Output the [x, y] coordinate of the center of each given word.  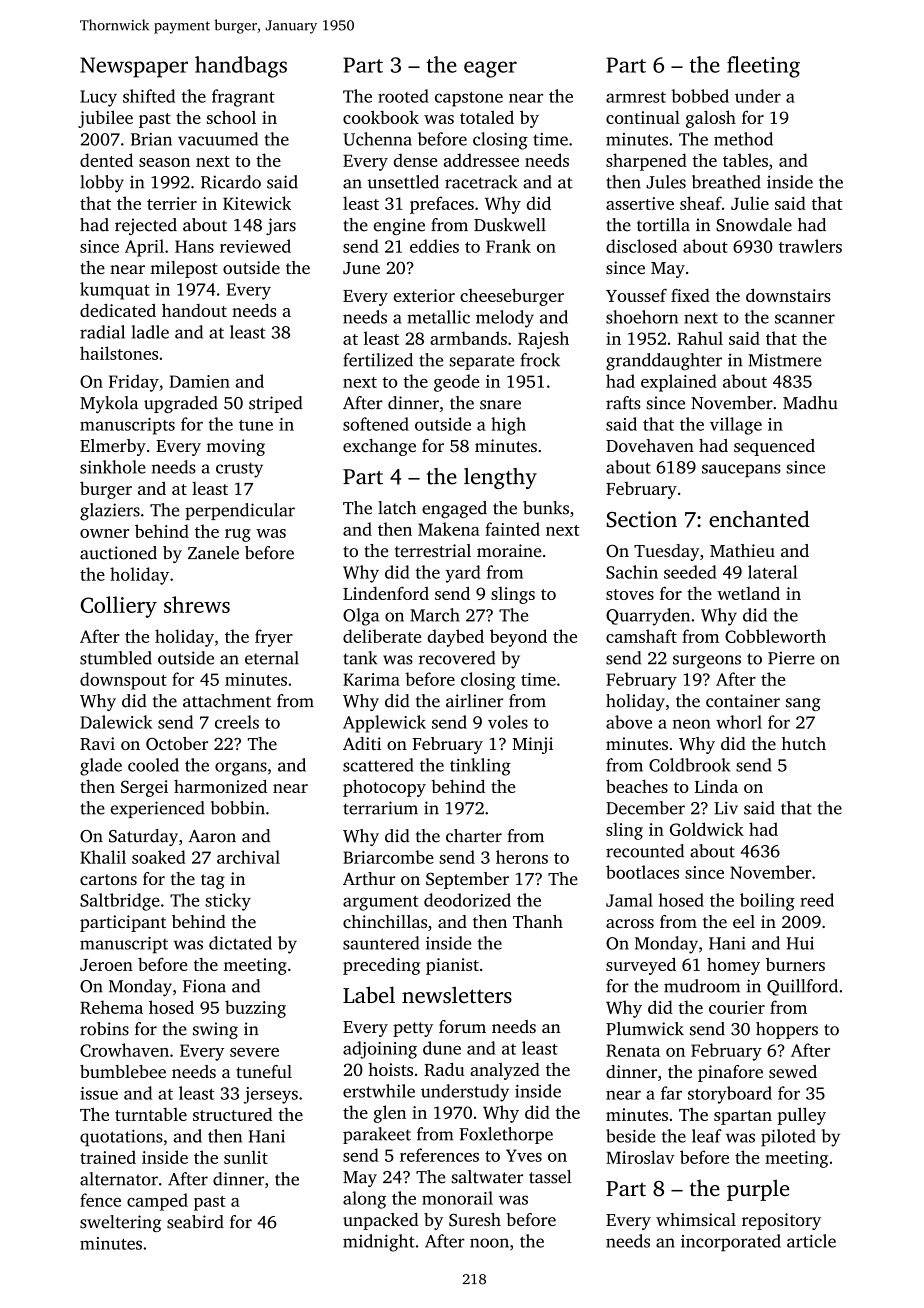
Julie [750, 203]
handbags [241, 67]
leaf [707, 1136]
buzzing [255, 1009]
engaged [454, 509]
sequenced [774, 447]
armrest [636, 97]
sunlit [246, 1157]
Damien [199, 381]
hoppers [787, 1030]
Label [369, 994]
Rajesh [543, 340]
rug [238, 535]
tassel [550, 1177]
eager [490, 69]
